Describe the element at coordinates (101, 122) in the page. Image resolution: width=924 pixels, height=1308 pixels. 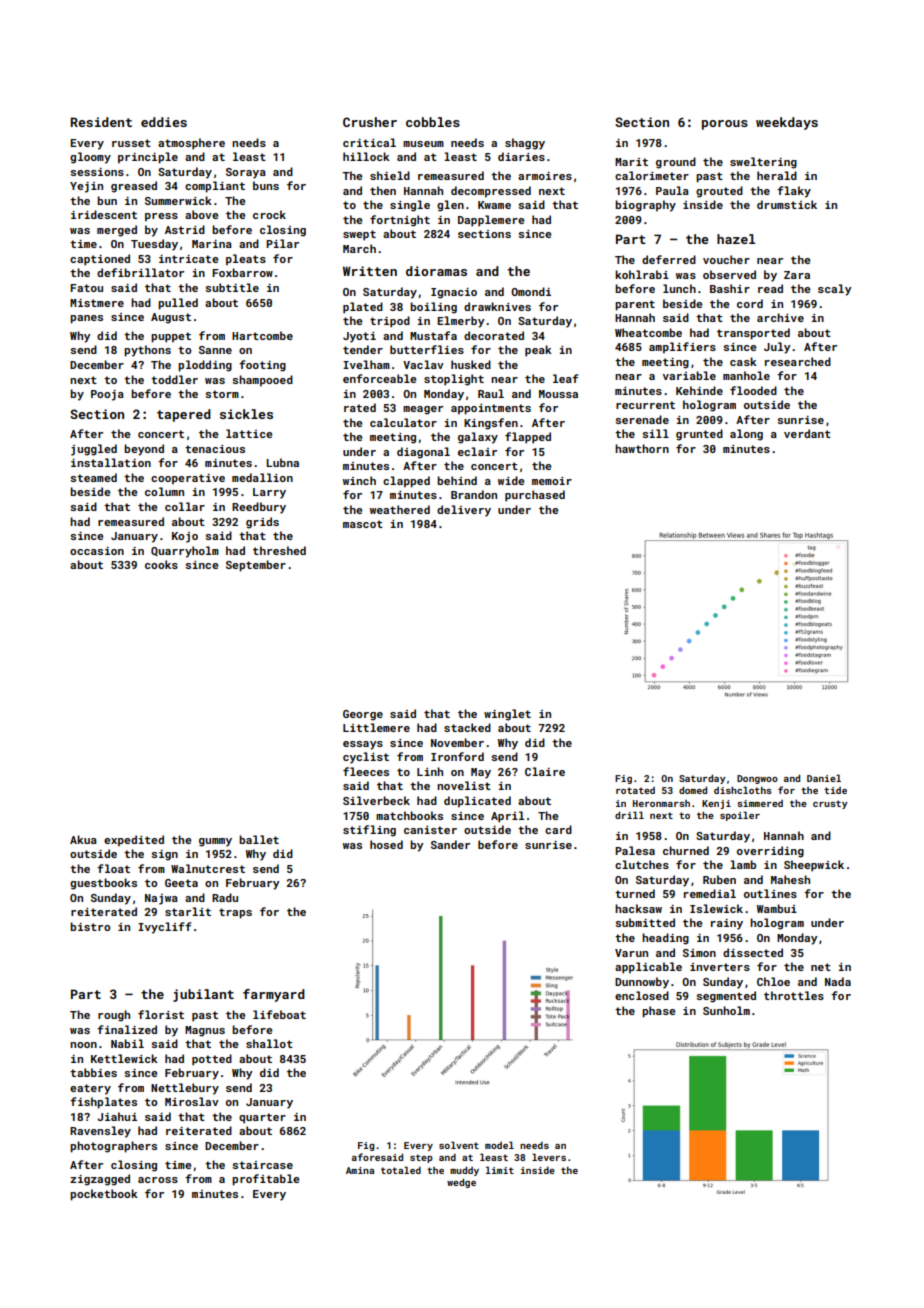
I see `Resident` at that location.
